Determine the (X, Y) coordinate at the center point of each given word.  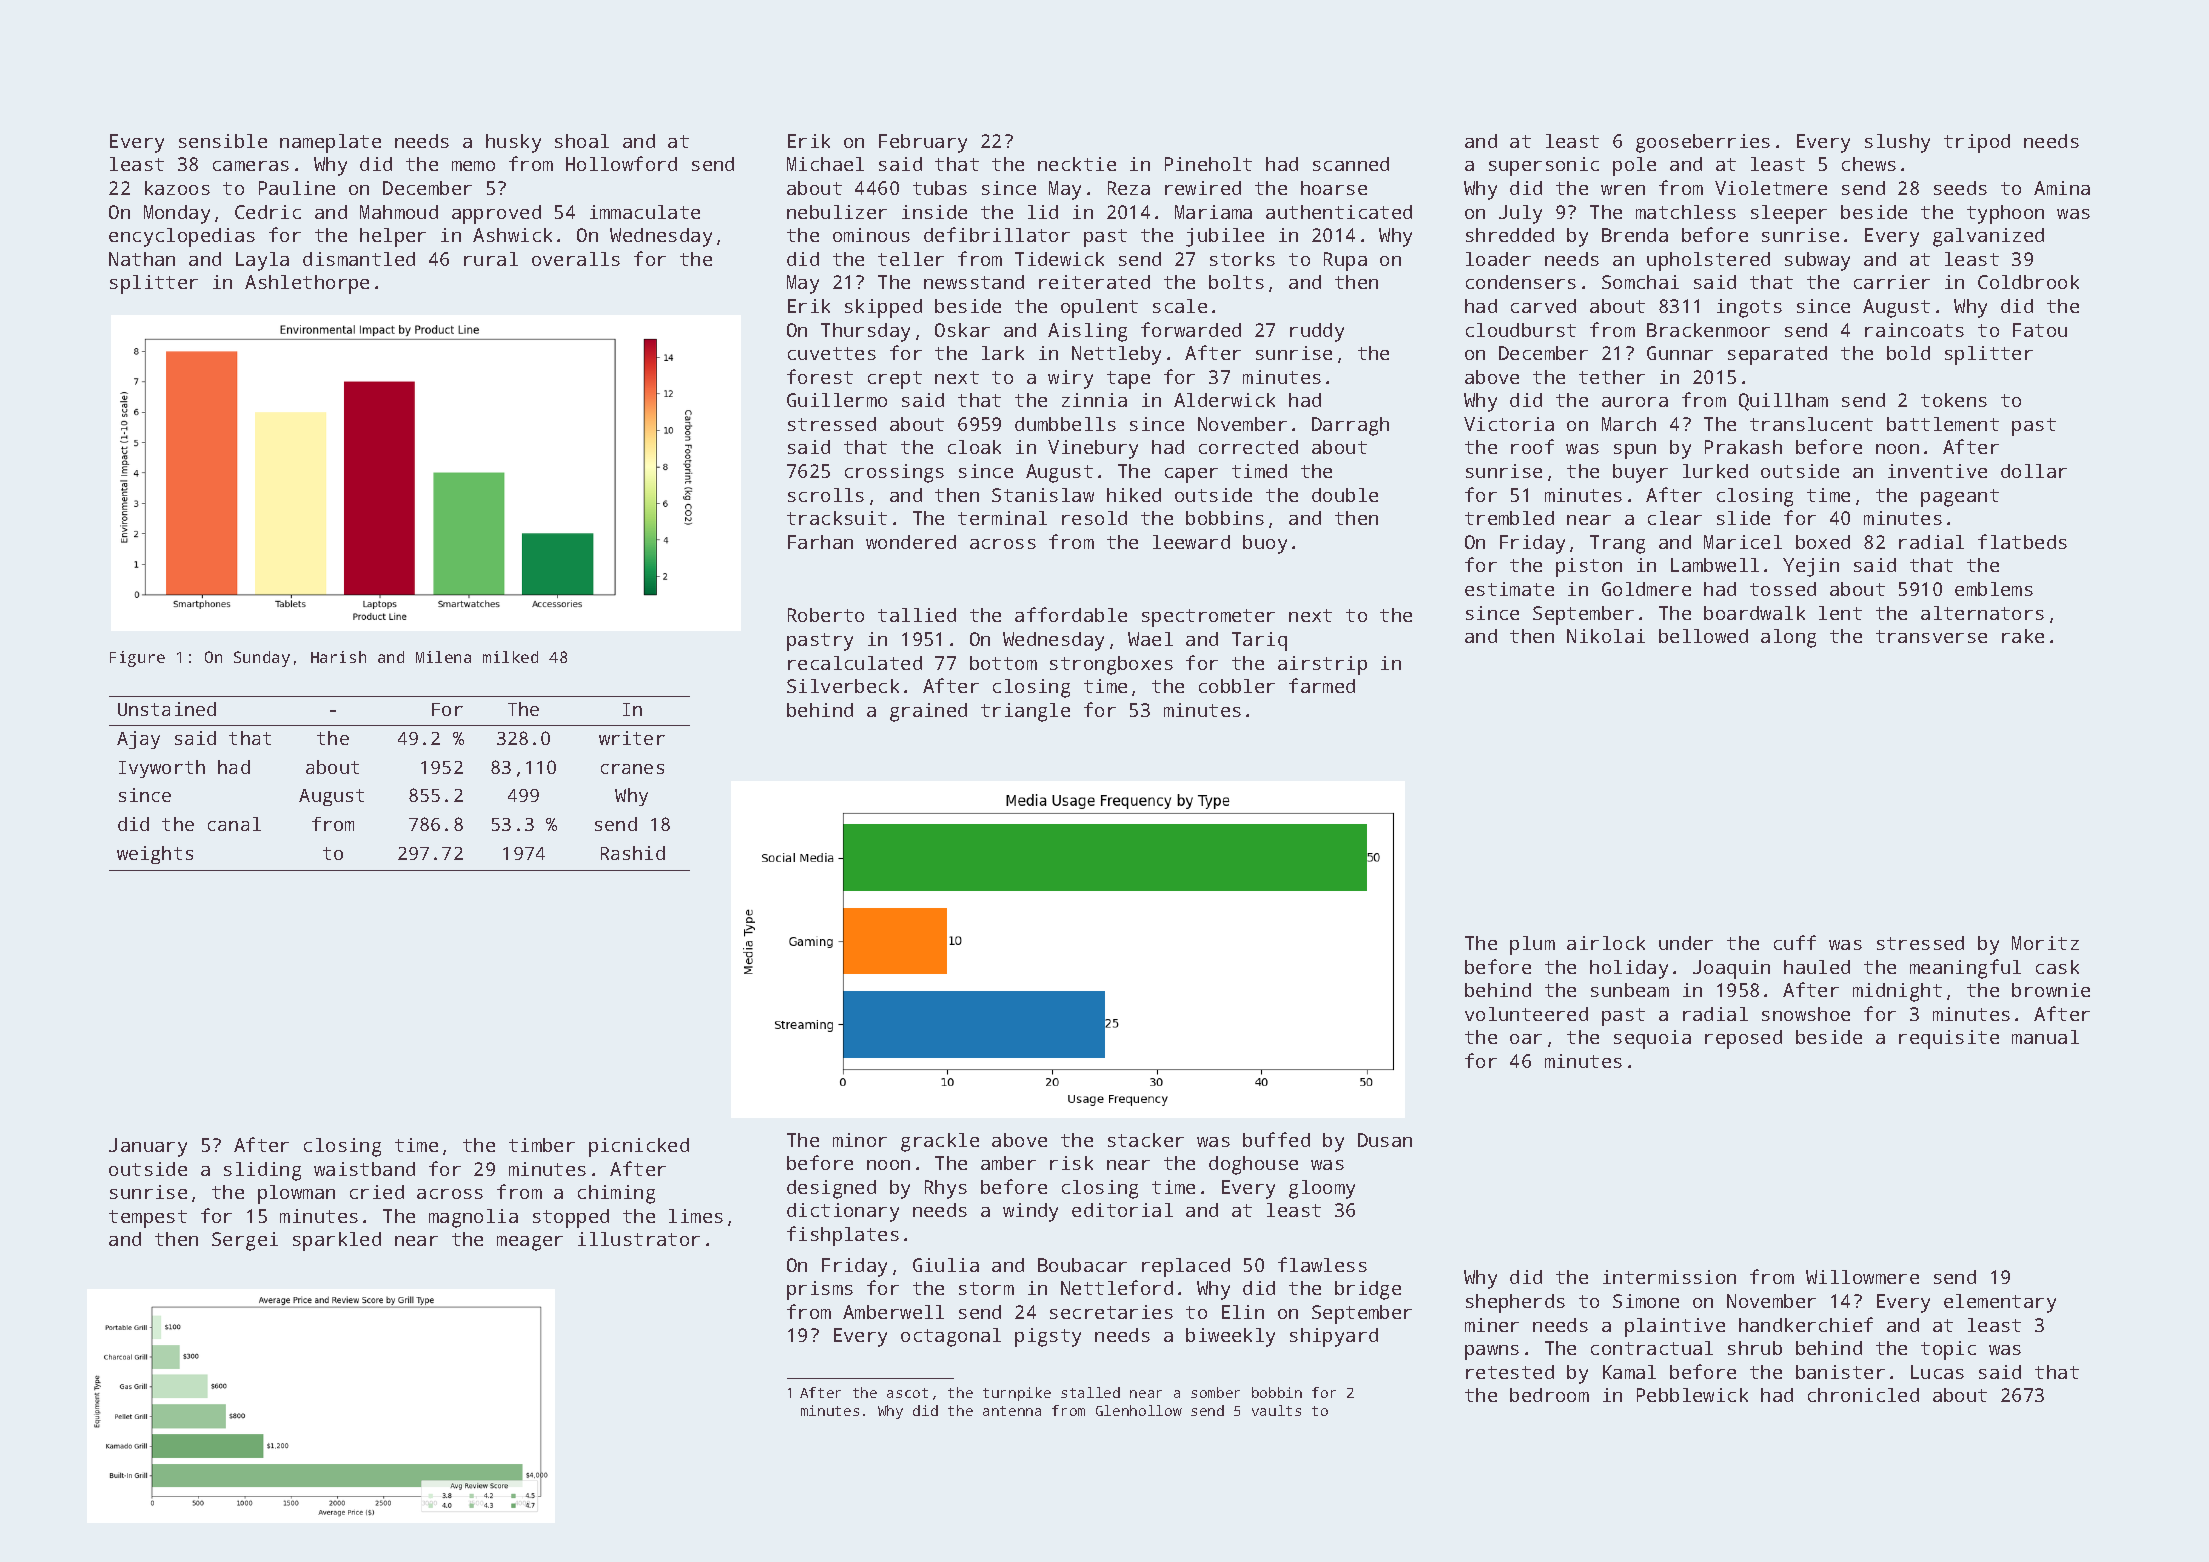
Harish (338, 657)
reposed (1743, 1039)
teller (911, 259)
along (1788, 638)
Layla (262, 261)
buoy (1265, 544)
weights (155, 855)
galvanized (1988, 237)
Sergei (245, 1241)
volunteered (1526, 1014)
